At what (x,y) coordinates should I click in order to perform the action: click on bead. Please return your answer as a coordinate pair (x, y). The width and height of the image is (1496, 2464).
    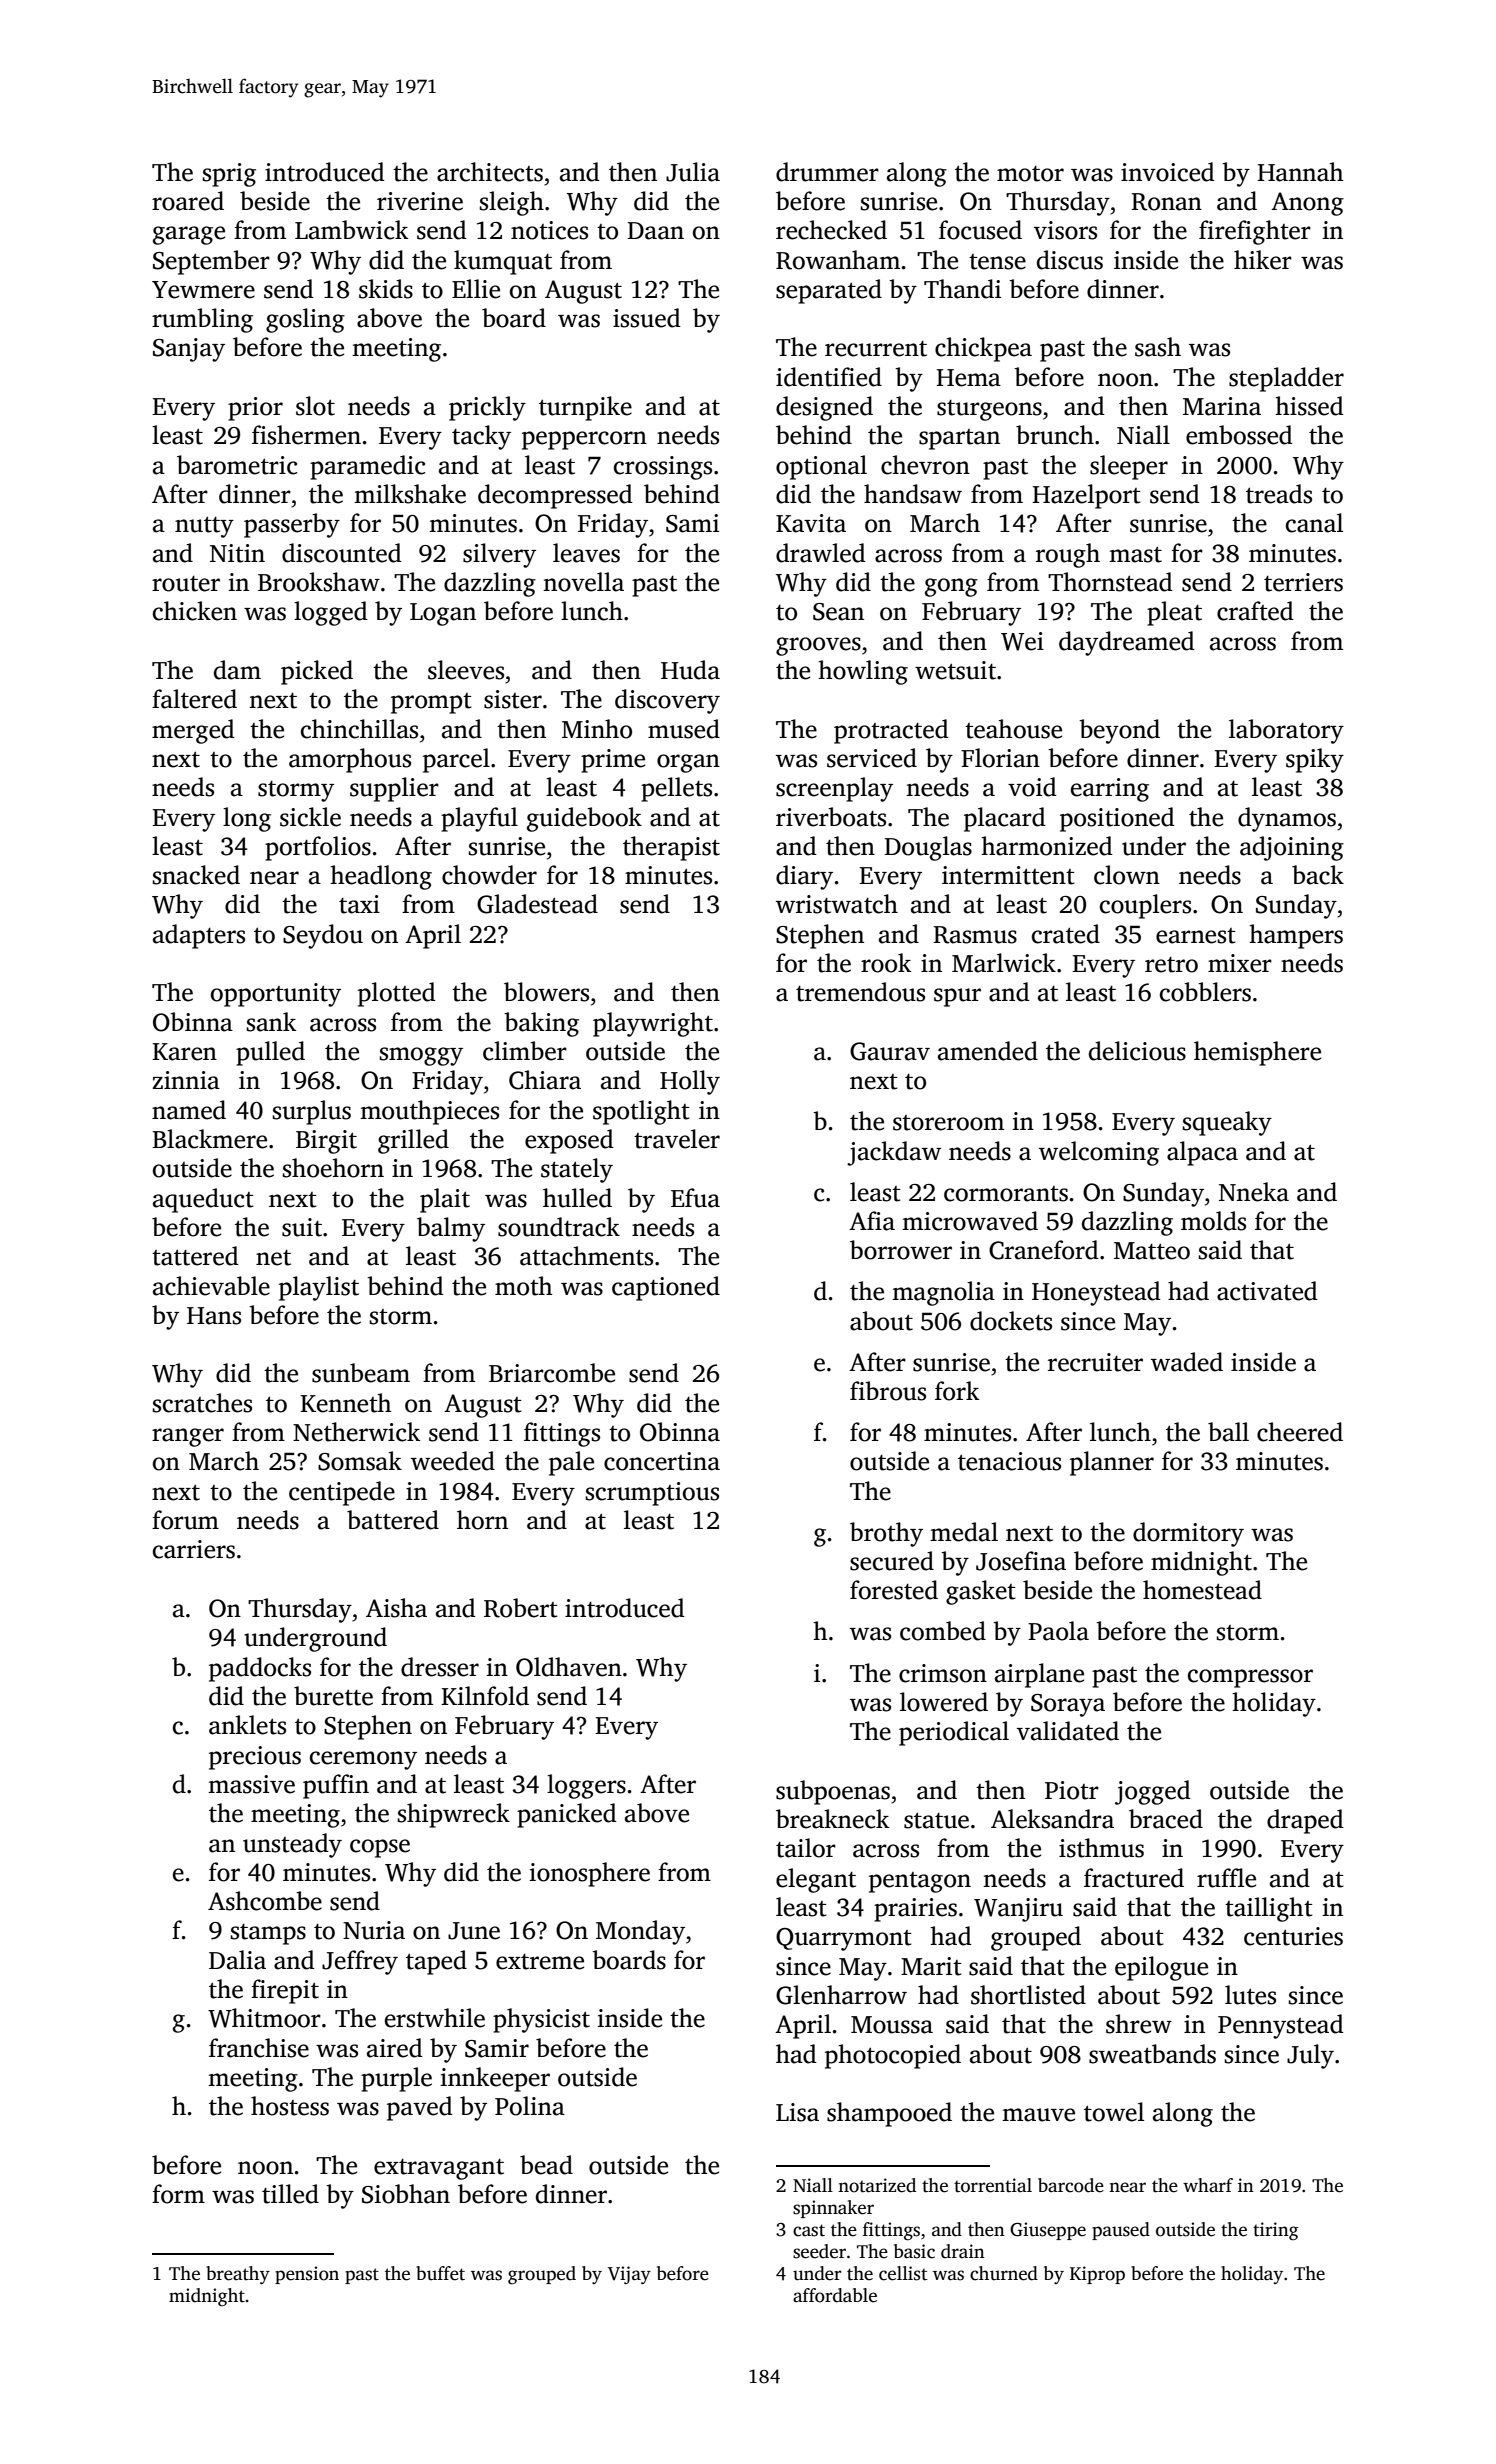
    Looking at the image, I should click on (546, 2165).
